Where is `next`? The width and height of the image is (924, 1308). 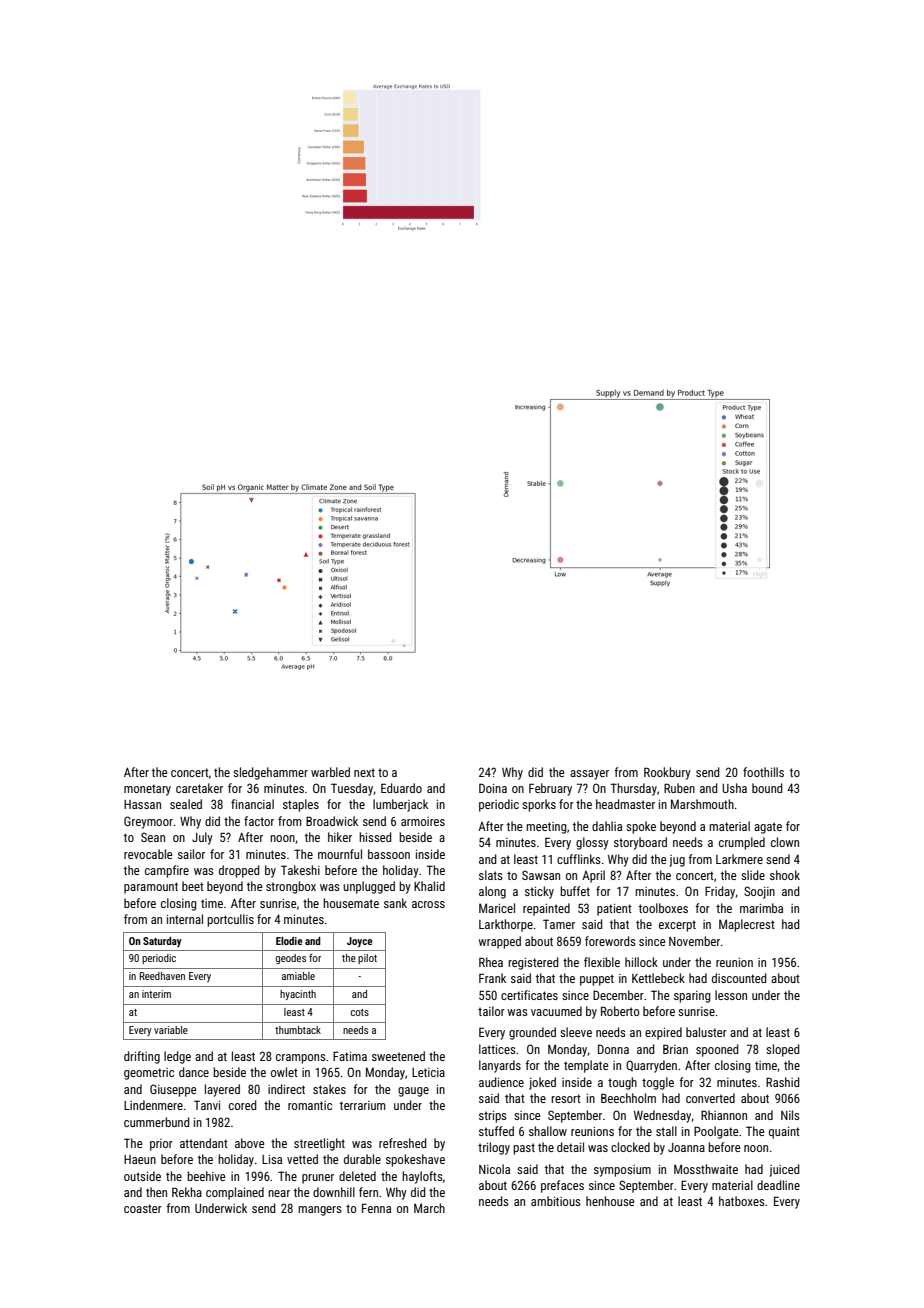 next is located at coordinates (364, 772).
